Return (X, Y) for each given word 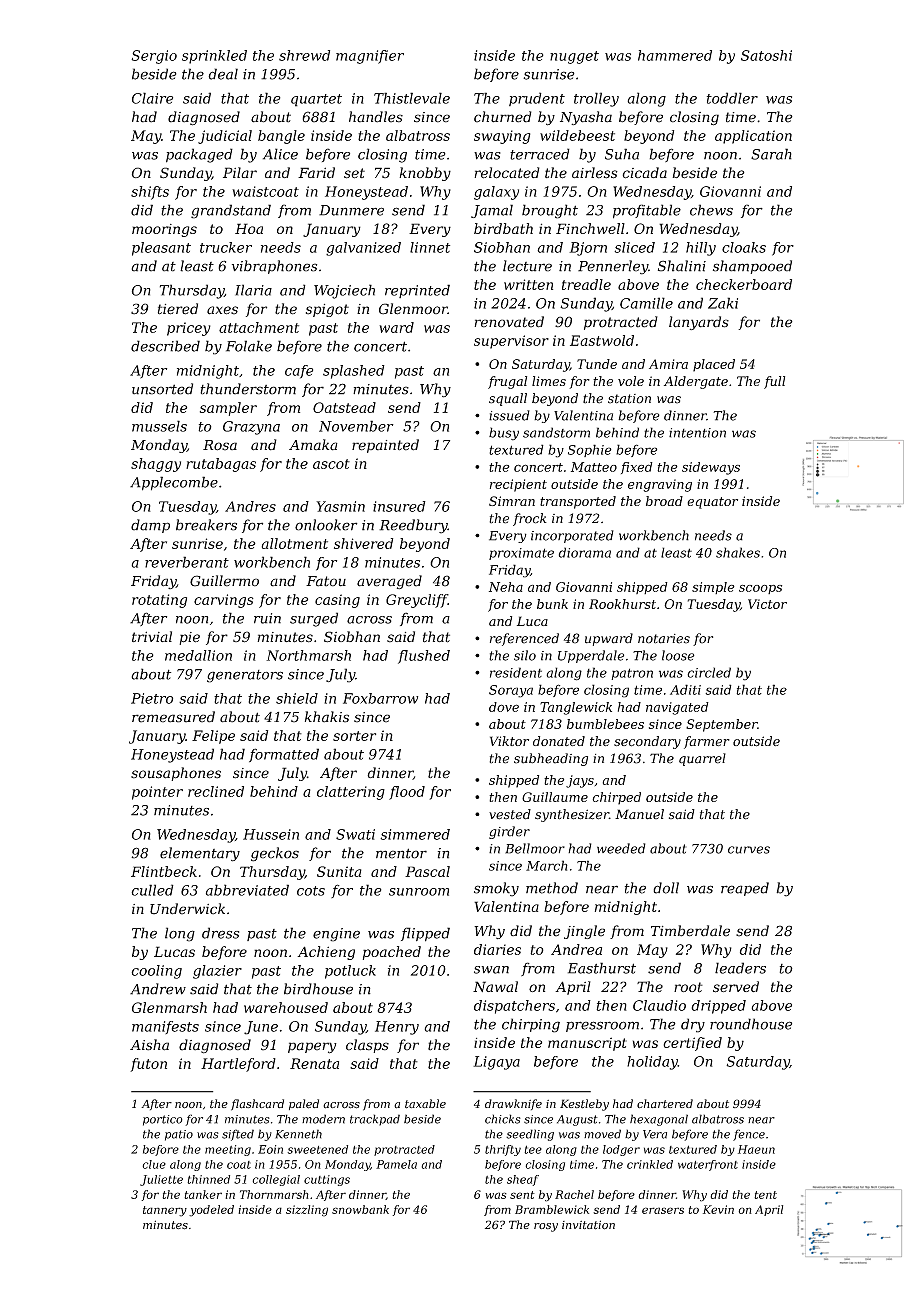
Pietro (152, 698)
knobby (425, 174)
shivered (363, 543)
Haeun (756, 1149)
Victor (767, 604)
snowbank (360, 1209)
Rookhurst (622, 604)
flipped (425, 934)
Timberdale (690, 931)
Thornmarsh (274, 1194)
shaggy (156, 465)
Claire (152, 98)
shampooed (752, 267)
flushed (424, 657)
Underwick (187, 909)
